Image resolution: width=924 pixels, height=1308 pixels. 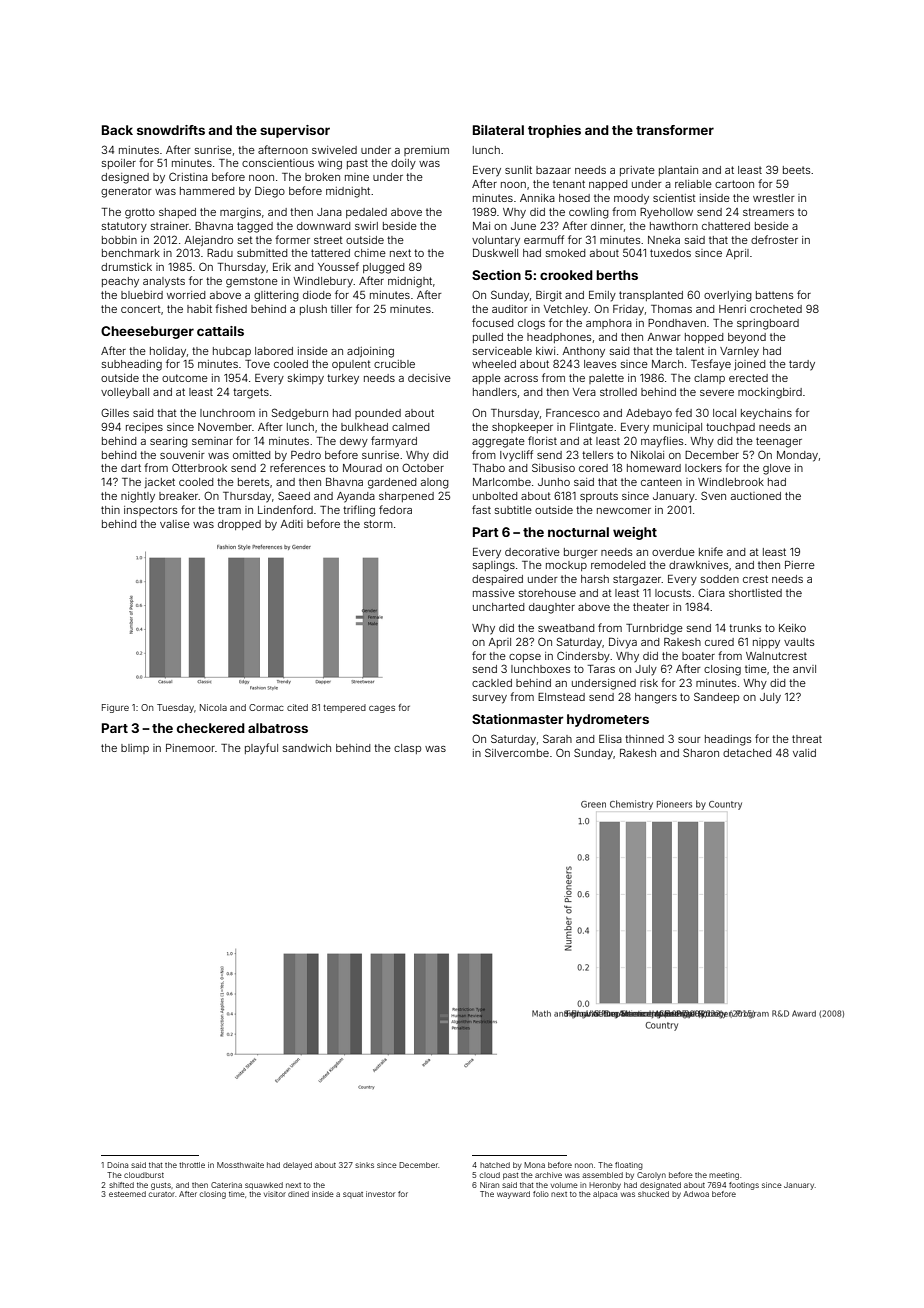 What do you see at coordinates (637, 171) in the screenshot?
I see `private` at bounding box center [637, 171].
